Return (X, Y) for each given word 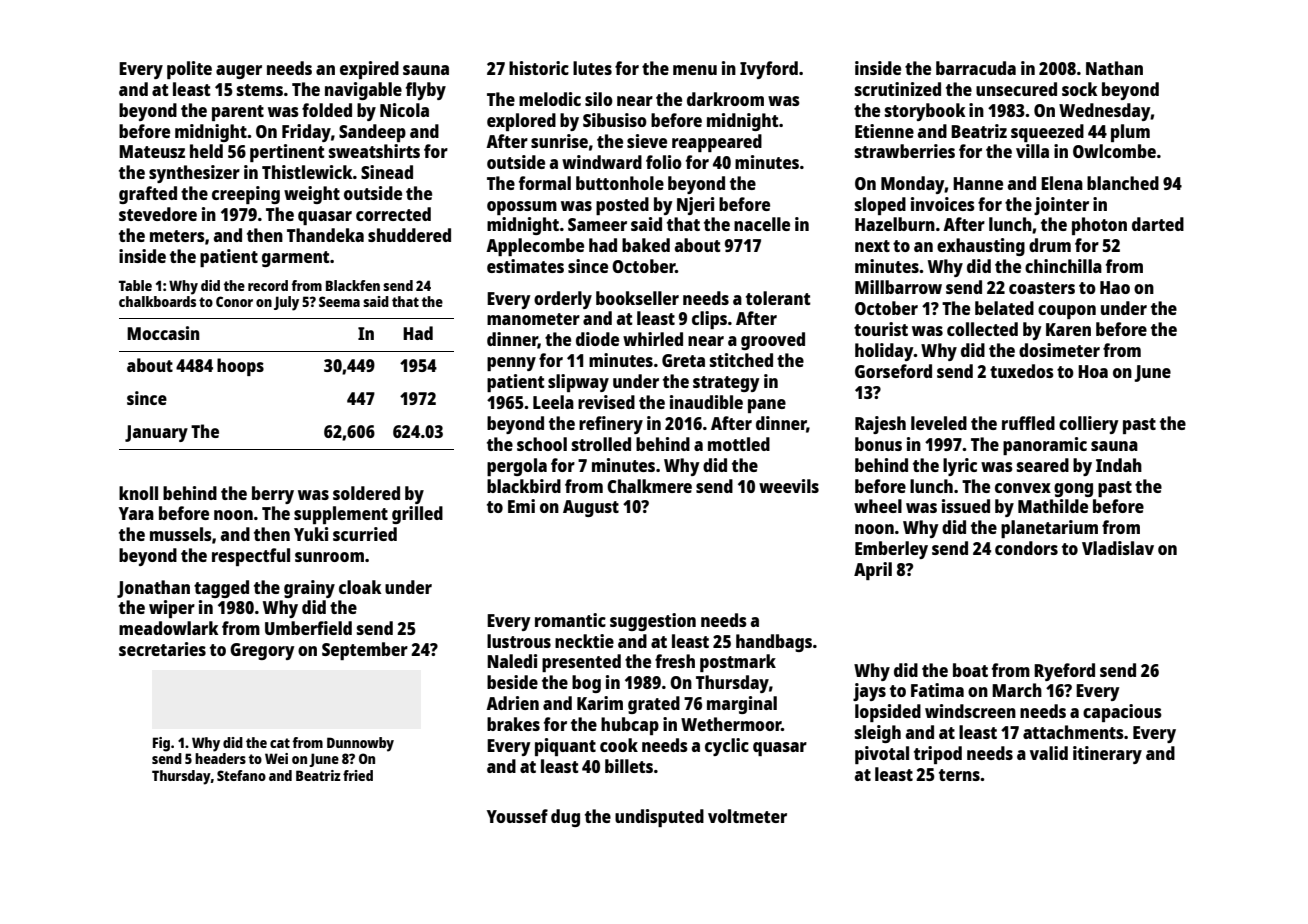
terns (959, 775)
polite (189, 70)
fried (358, 775)
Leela (553, 402)
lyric (960, 467)
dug (565, 818)
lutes (592, 68)
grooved (773, 341)
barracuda (976, 68)
